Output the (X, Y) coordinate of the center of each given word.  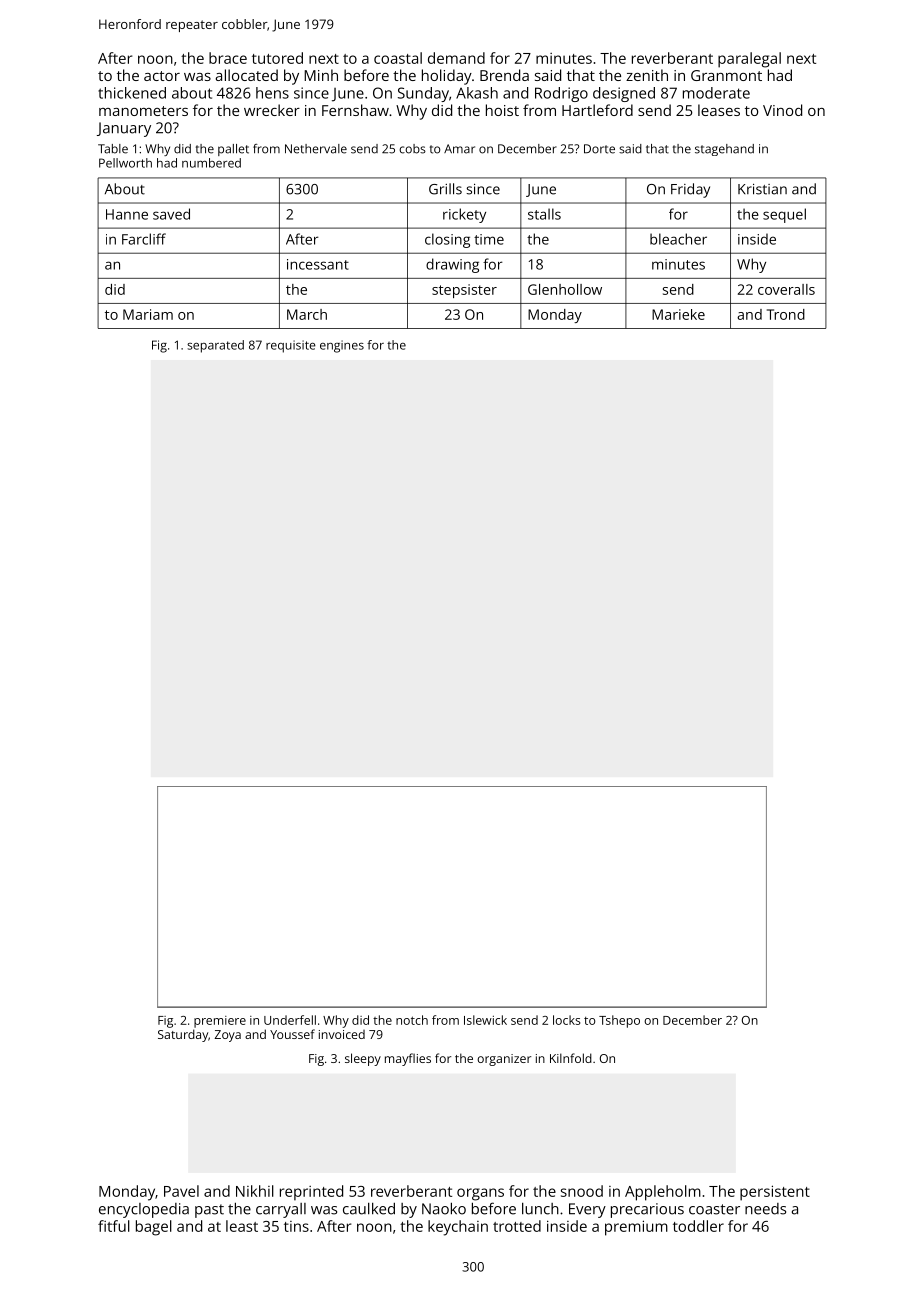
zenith (647, 75)
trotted (517, 1226)
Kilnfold (571, 1058)
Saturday (183, 1035)
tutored (277, 58)
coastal (398, 58)
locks (566, 1020)
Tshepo (619, 1021)
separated (215, 346)
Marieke (678, 314)
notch (412, 1020)
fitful (114, 1226)
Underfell (290, 1020)
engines (342, 346)
